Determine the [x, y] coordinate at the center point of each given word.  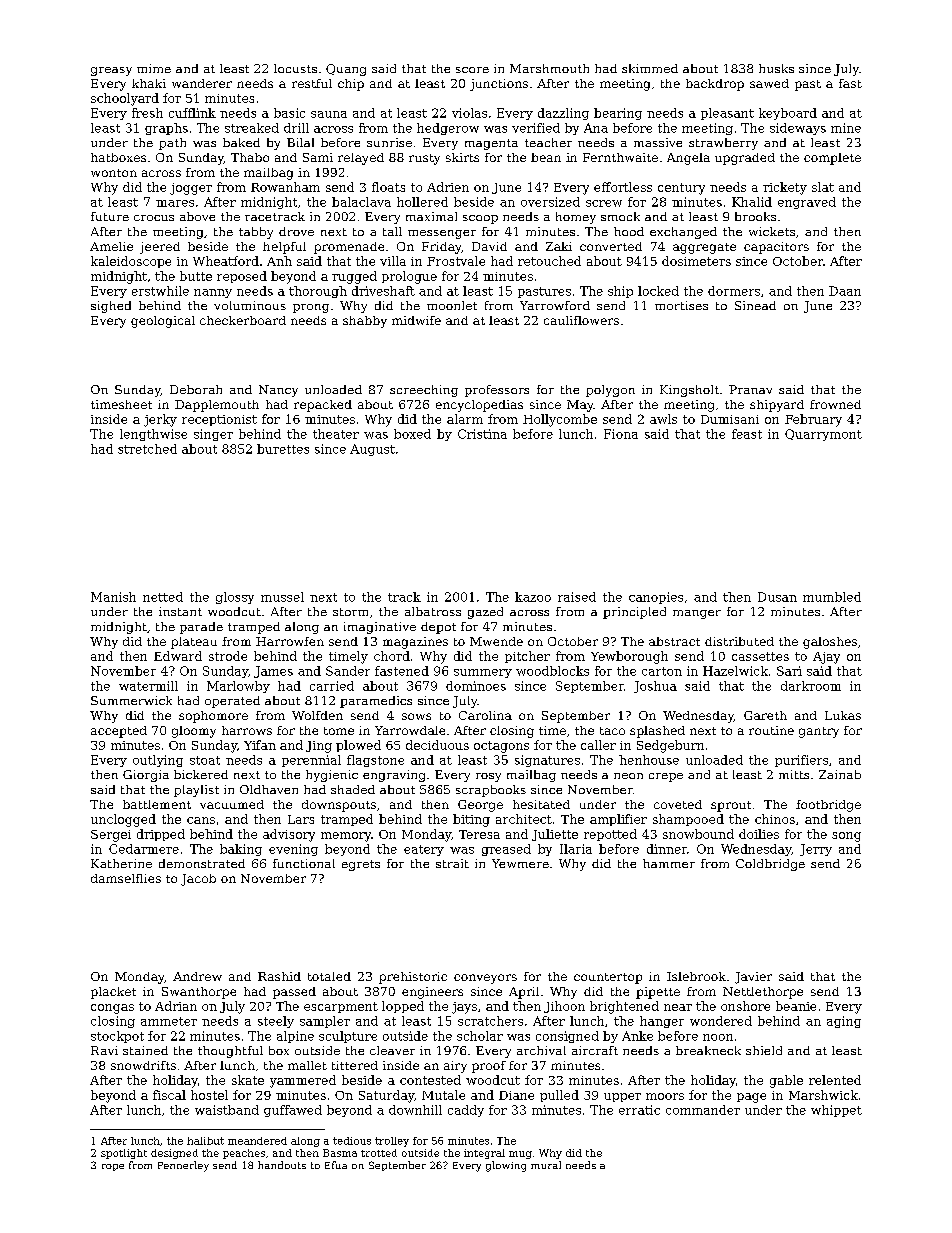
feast [747, 434]
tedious [352, 1141]
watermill [148, 686]
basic [289, 113]
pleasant [727, 114]
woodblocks [552, 671]
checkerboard [243, 320]
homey [576, 218]
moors [665, 1096]
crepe [666, 777]
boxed [412, 434]
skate [248, 1080]
